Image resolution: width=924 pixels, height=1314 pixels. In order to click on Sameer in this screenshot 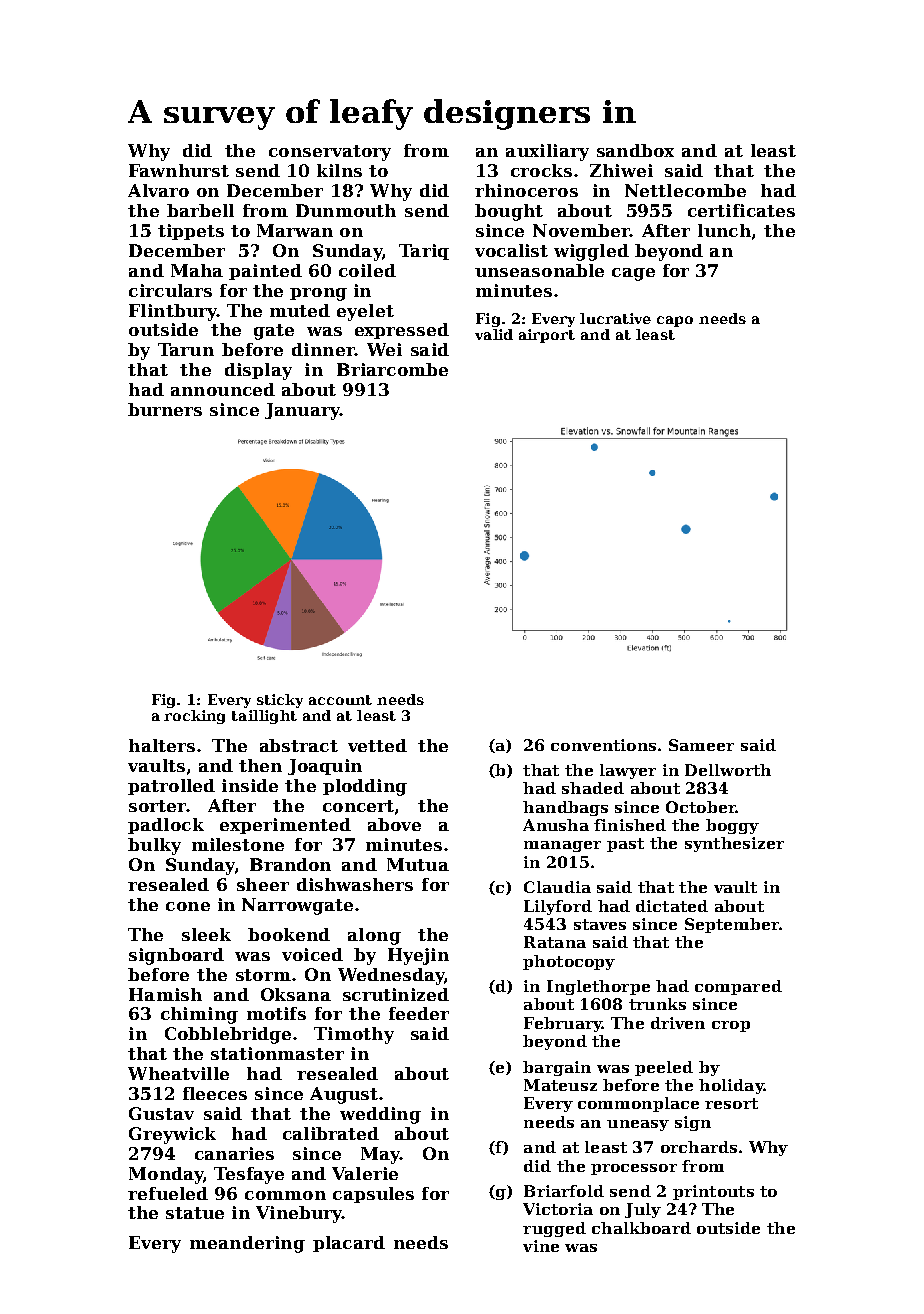, I will do `click(701, 745)`.
